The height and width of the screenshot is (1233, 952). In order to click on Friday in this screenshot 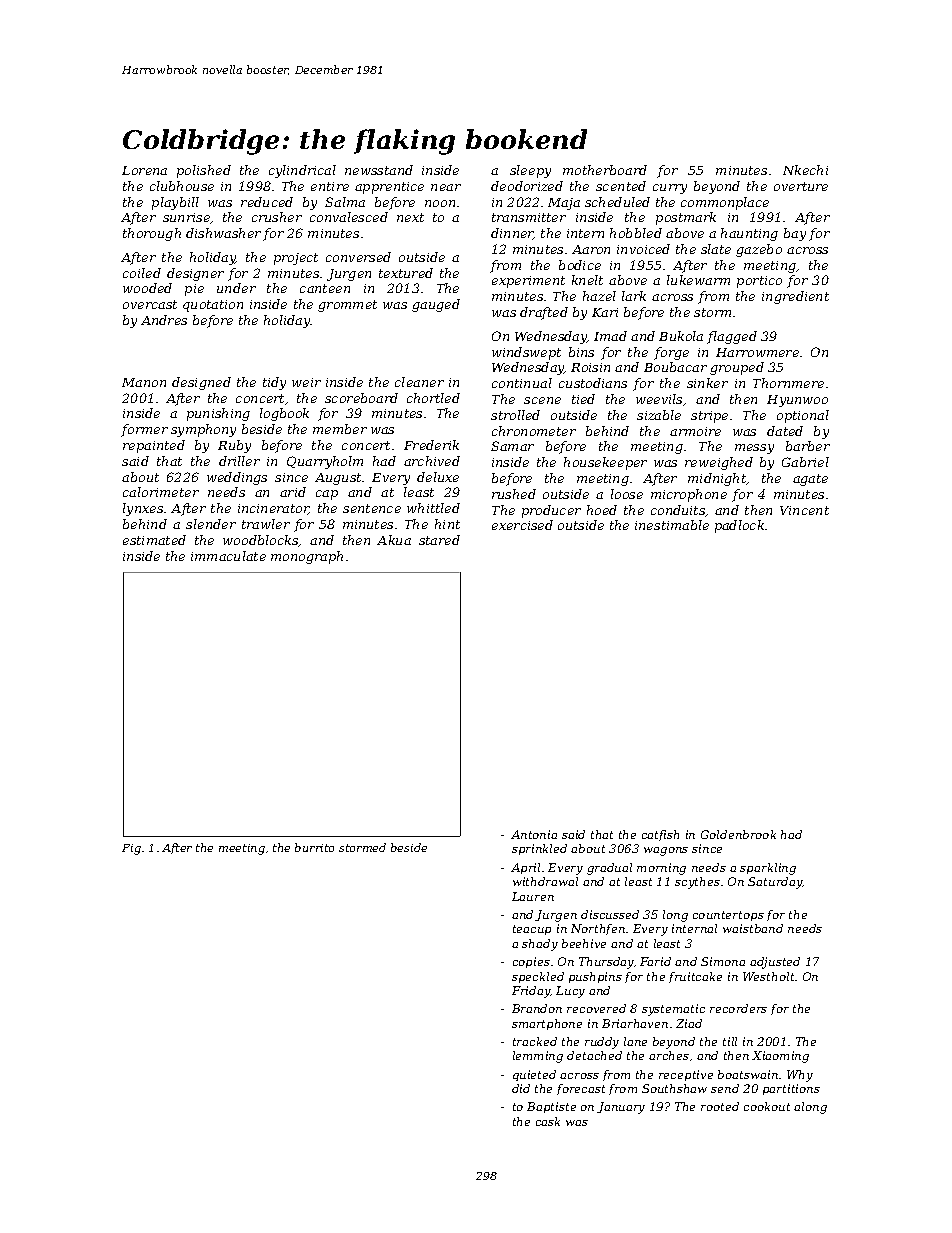, I will do `click(531, 992)`.
